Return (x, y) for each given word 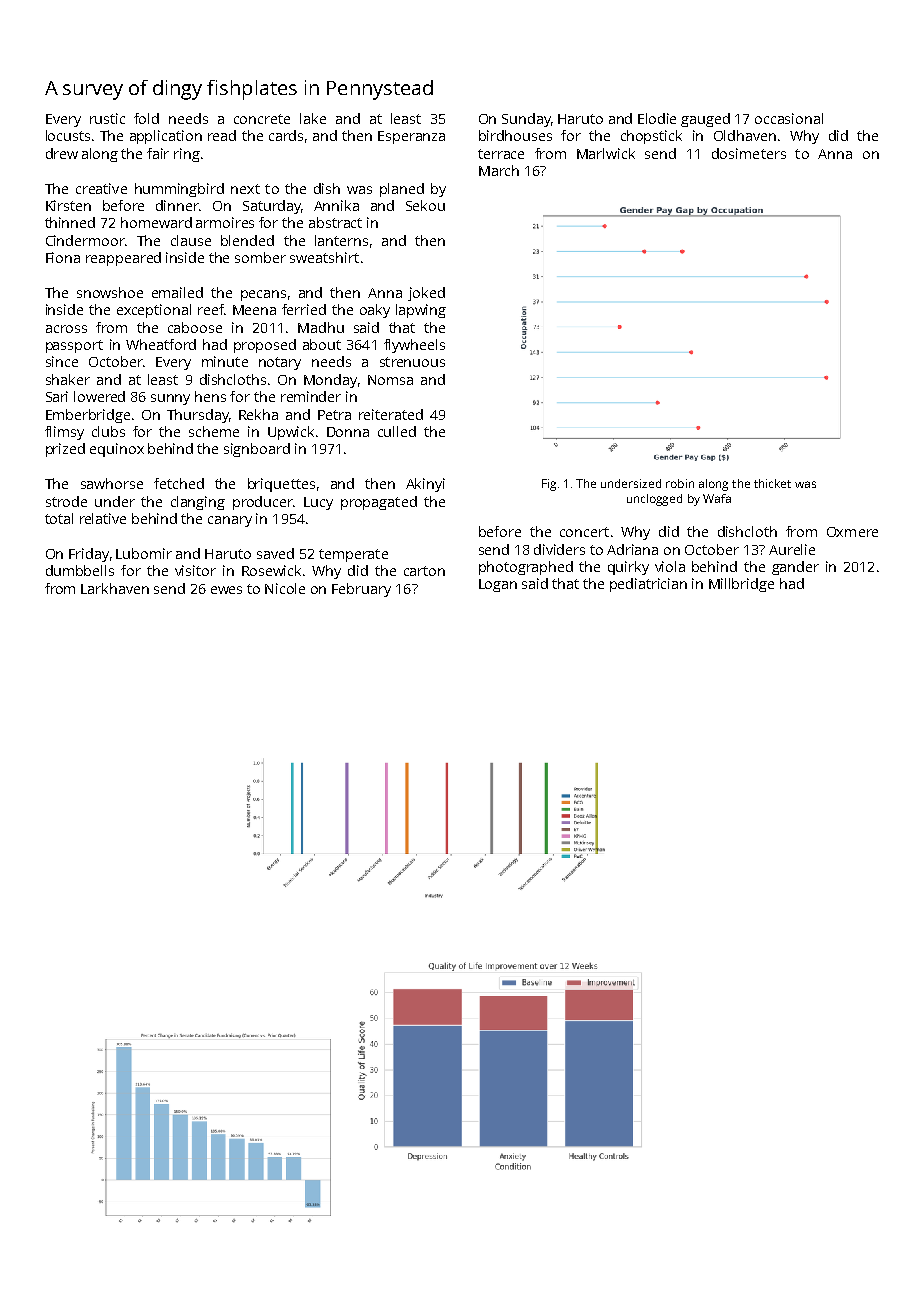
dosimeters (749, 153)
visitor (195, 570)
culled (397, 431)
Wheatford (161, 344)
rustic (107, 118)
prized (65, 450)
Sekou (425, 205)
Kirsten (68, 205)
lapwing (421, 311)
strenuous (412, 362)
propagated (379, 503)
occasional (789, 118)
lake (313, 118)
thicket (772, 483)
